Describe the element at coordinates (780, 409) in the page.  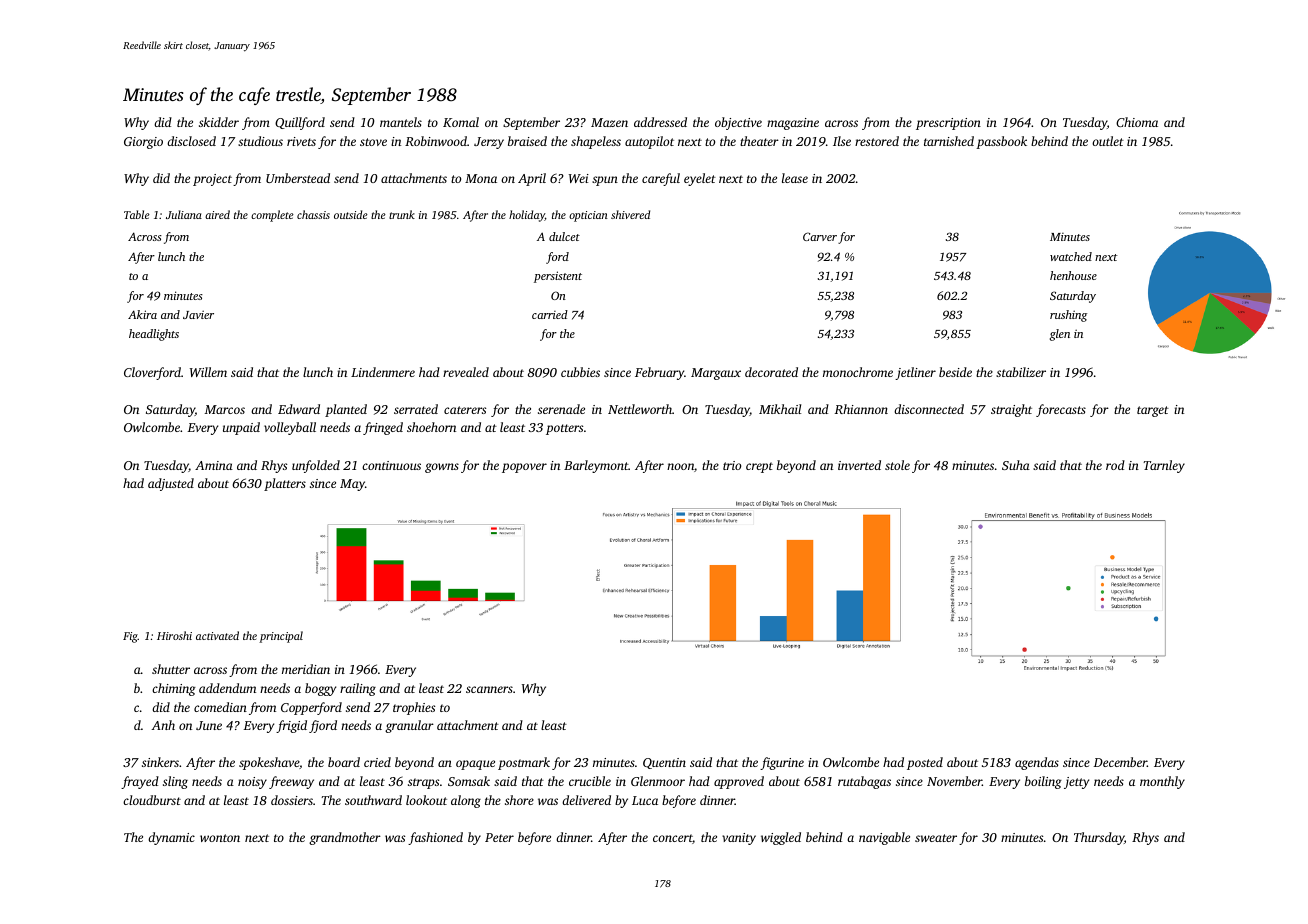
I see `Mikhail` at that location.
